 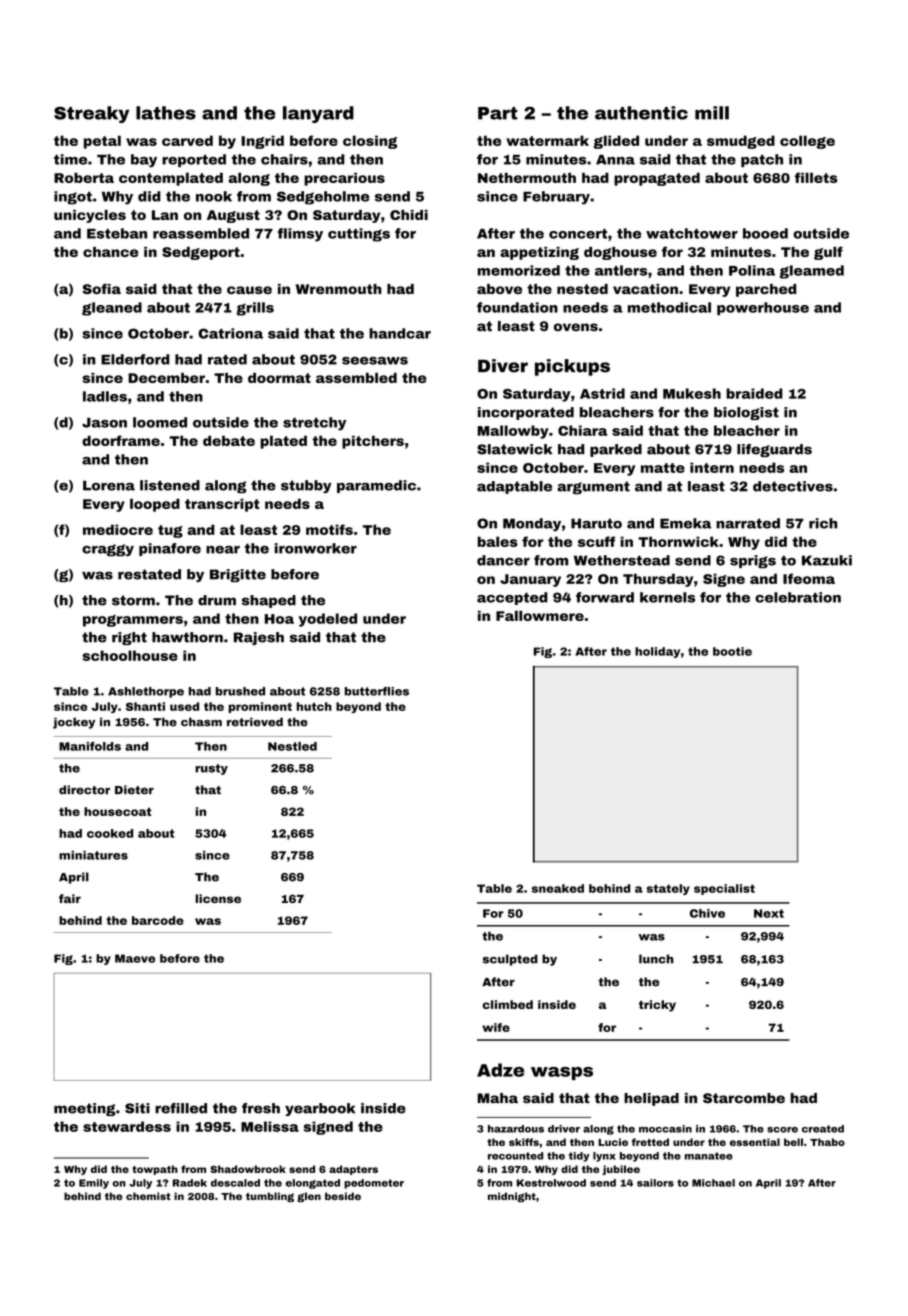 What do you see at coordinates (527, 178) in the document?
I see `Nethermouth` at bounding box center [527, 178].
